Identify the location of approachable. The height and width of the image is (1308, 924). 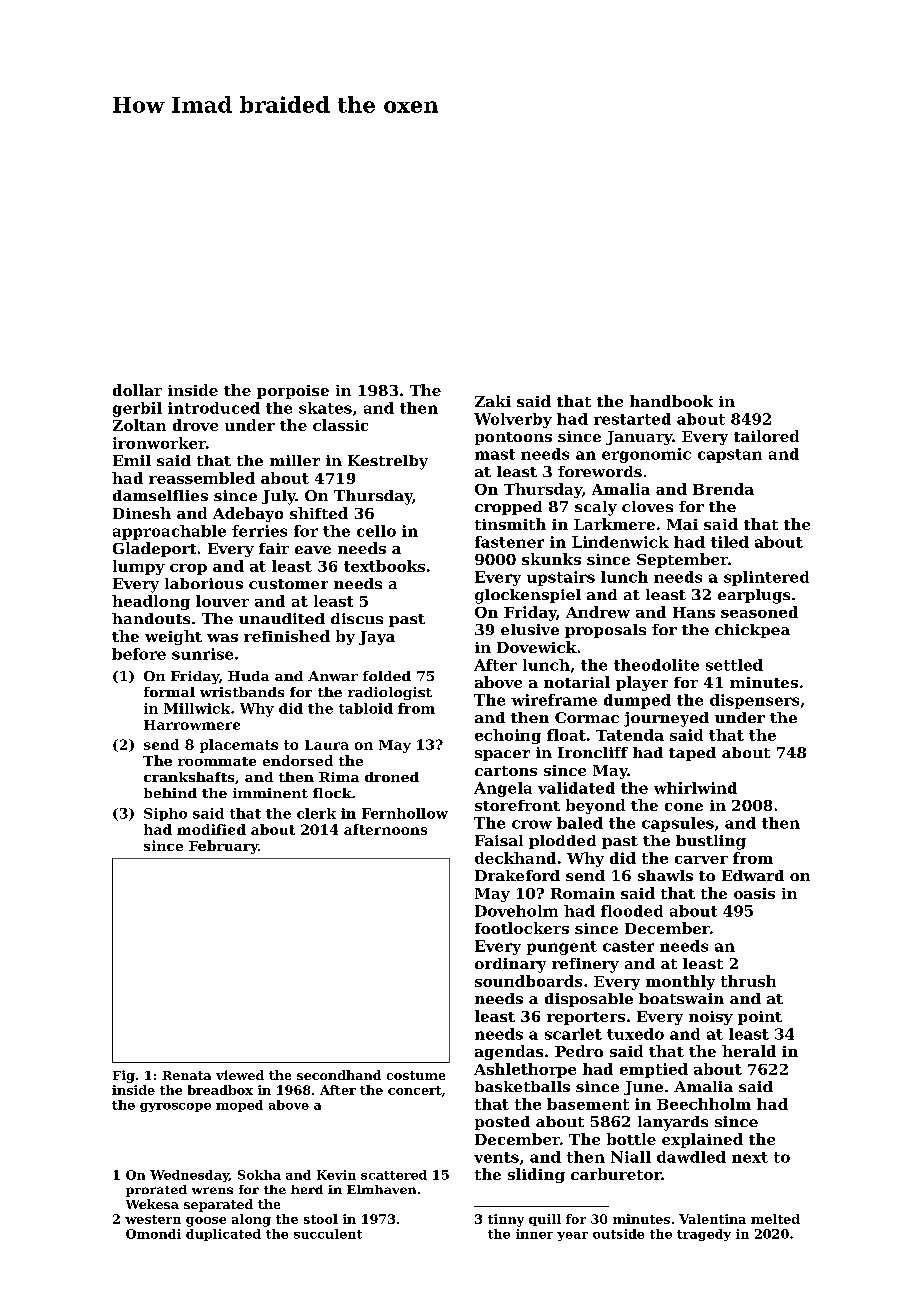
(169, 532).
